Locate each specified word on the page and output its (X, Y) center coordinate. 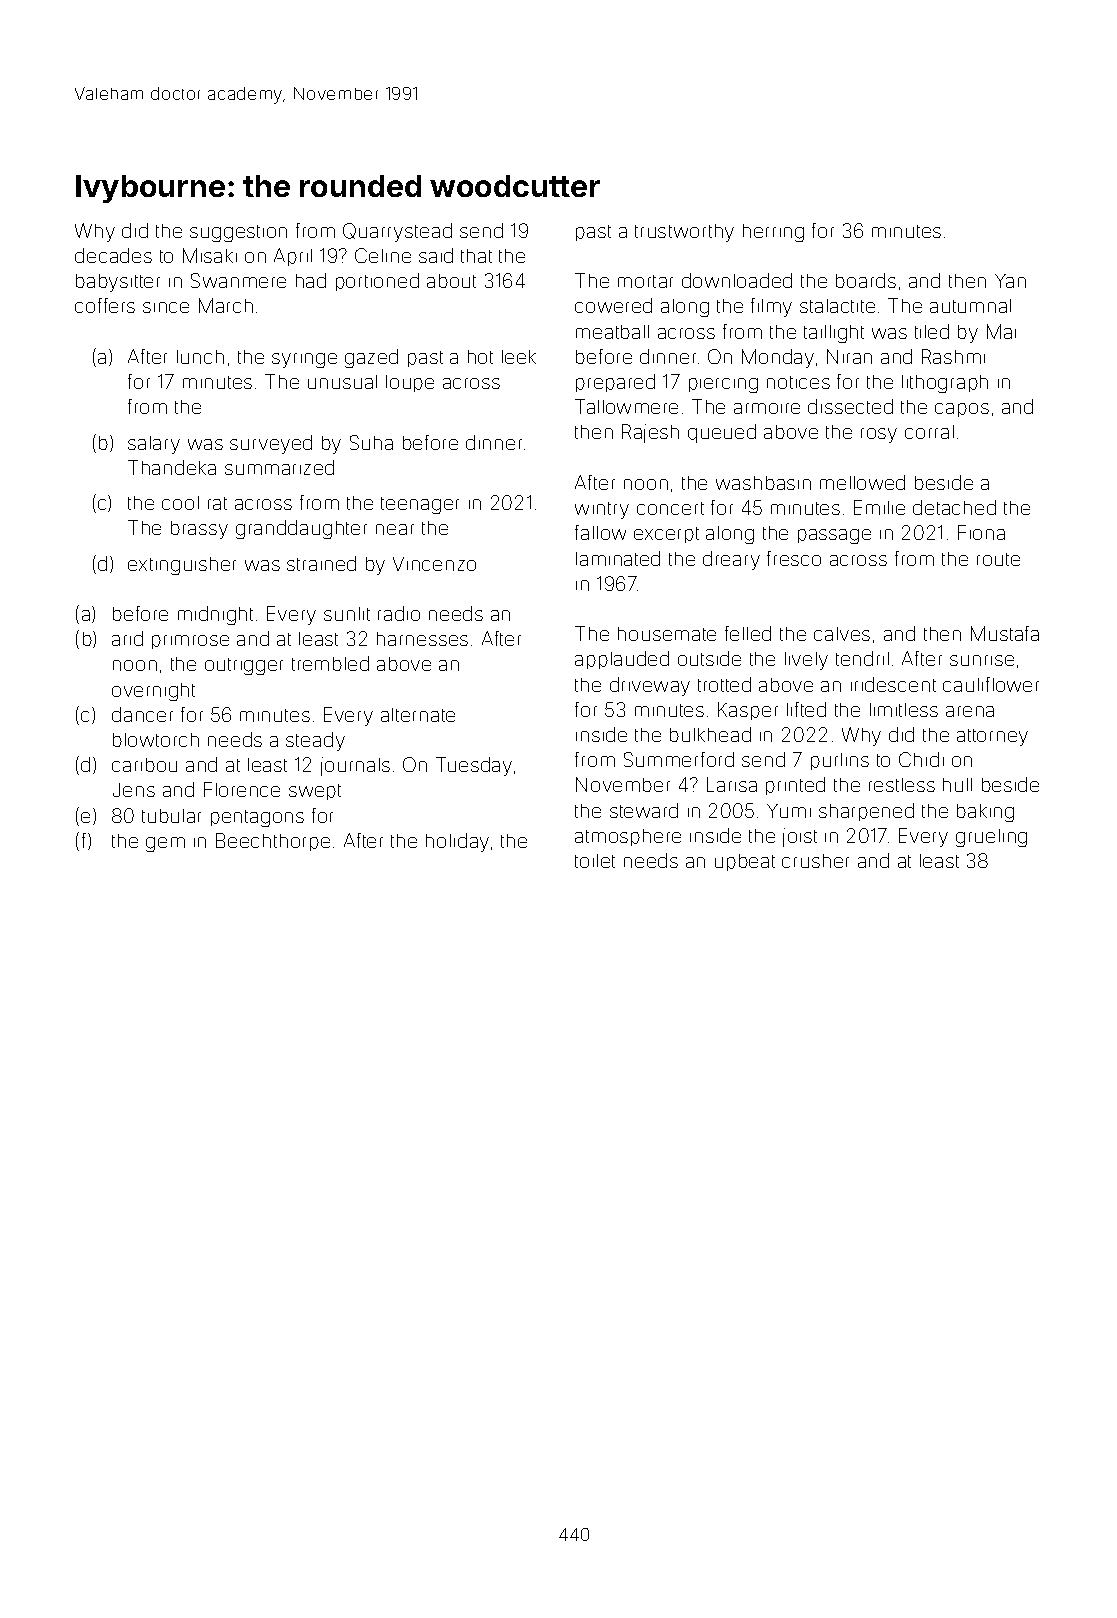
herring (773, 233)
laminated (618, 558)
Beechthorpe (273, 842)
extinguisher (182, 566)
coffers (105, 305)
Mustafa (1005, 633)
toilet (595, 861)
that (476, 256)
